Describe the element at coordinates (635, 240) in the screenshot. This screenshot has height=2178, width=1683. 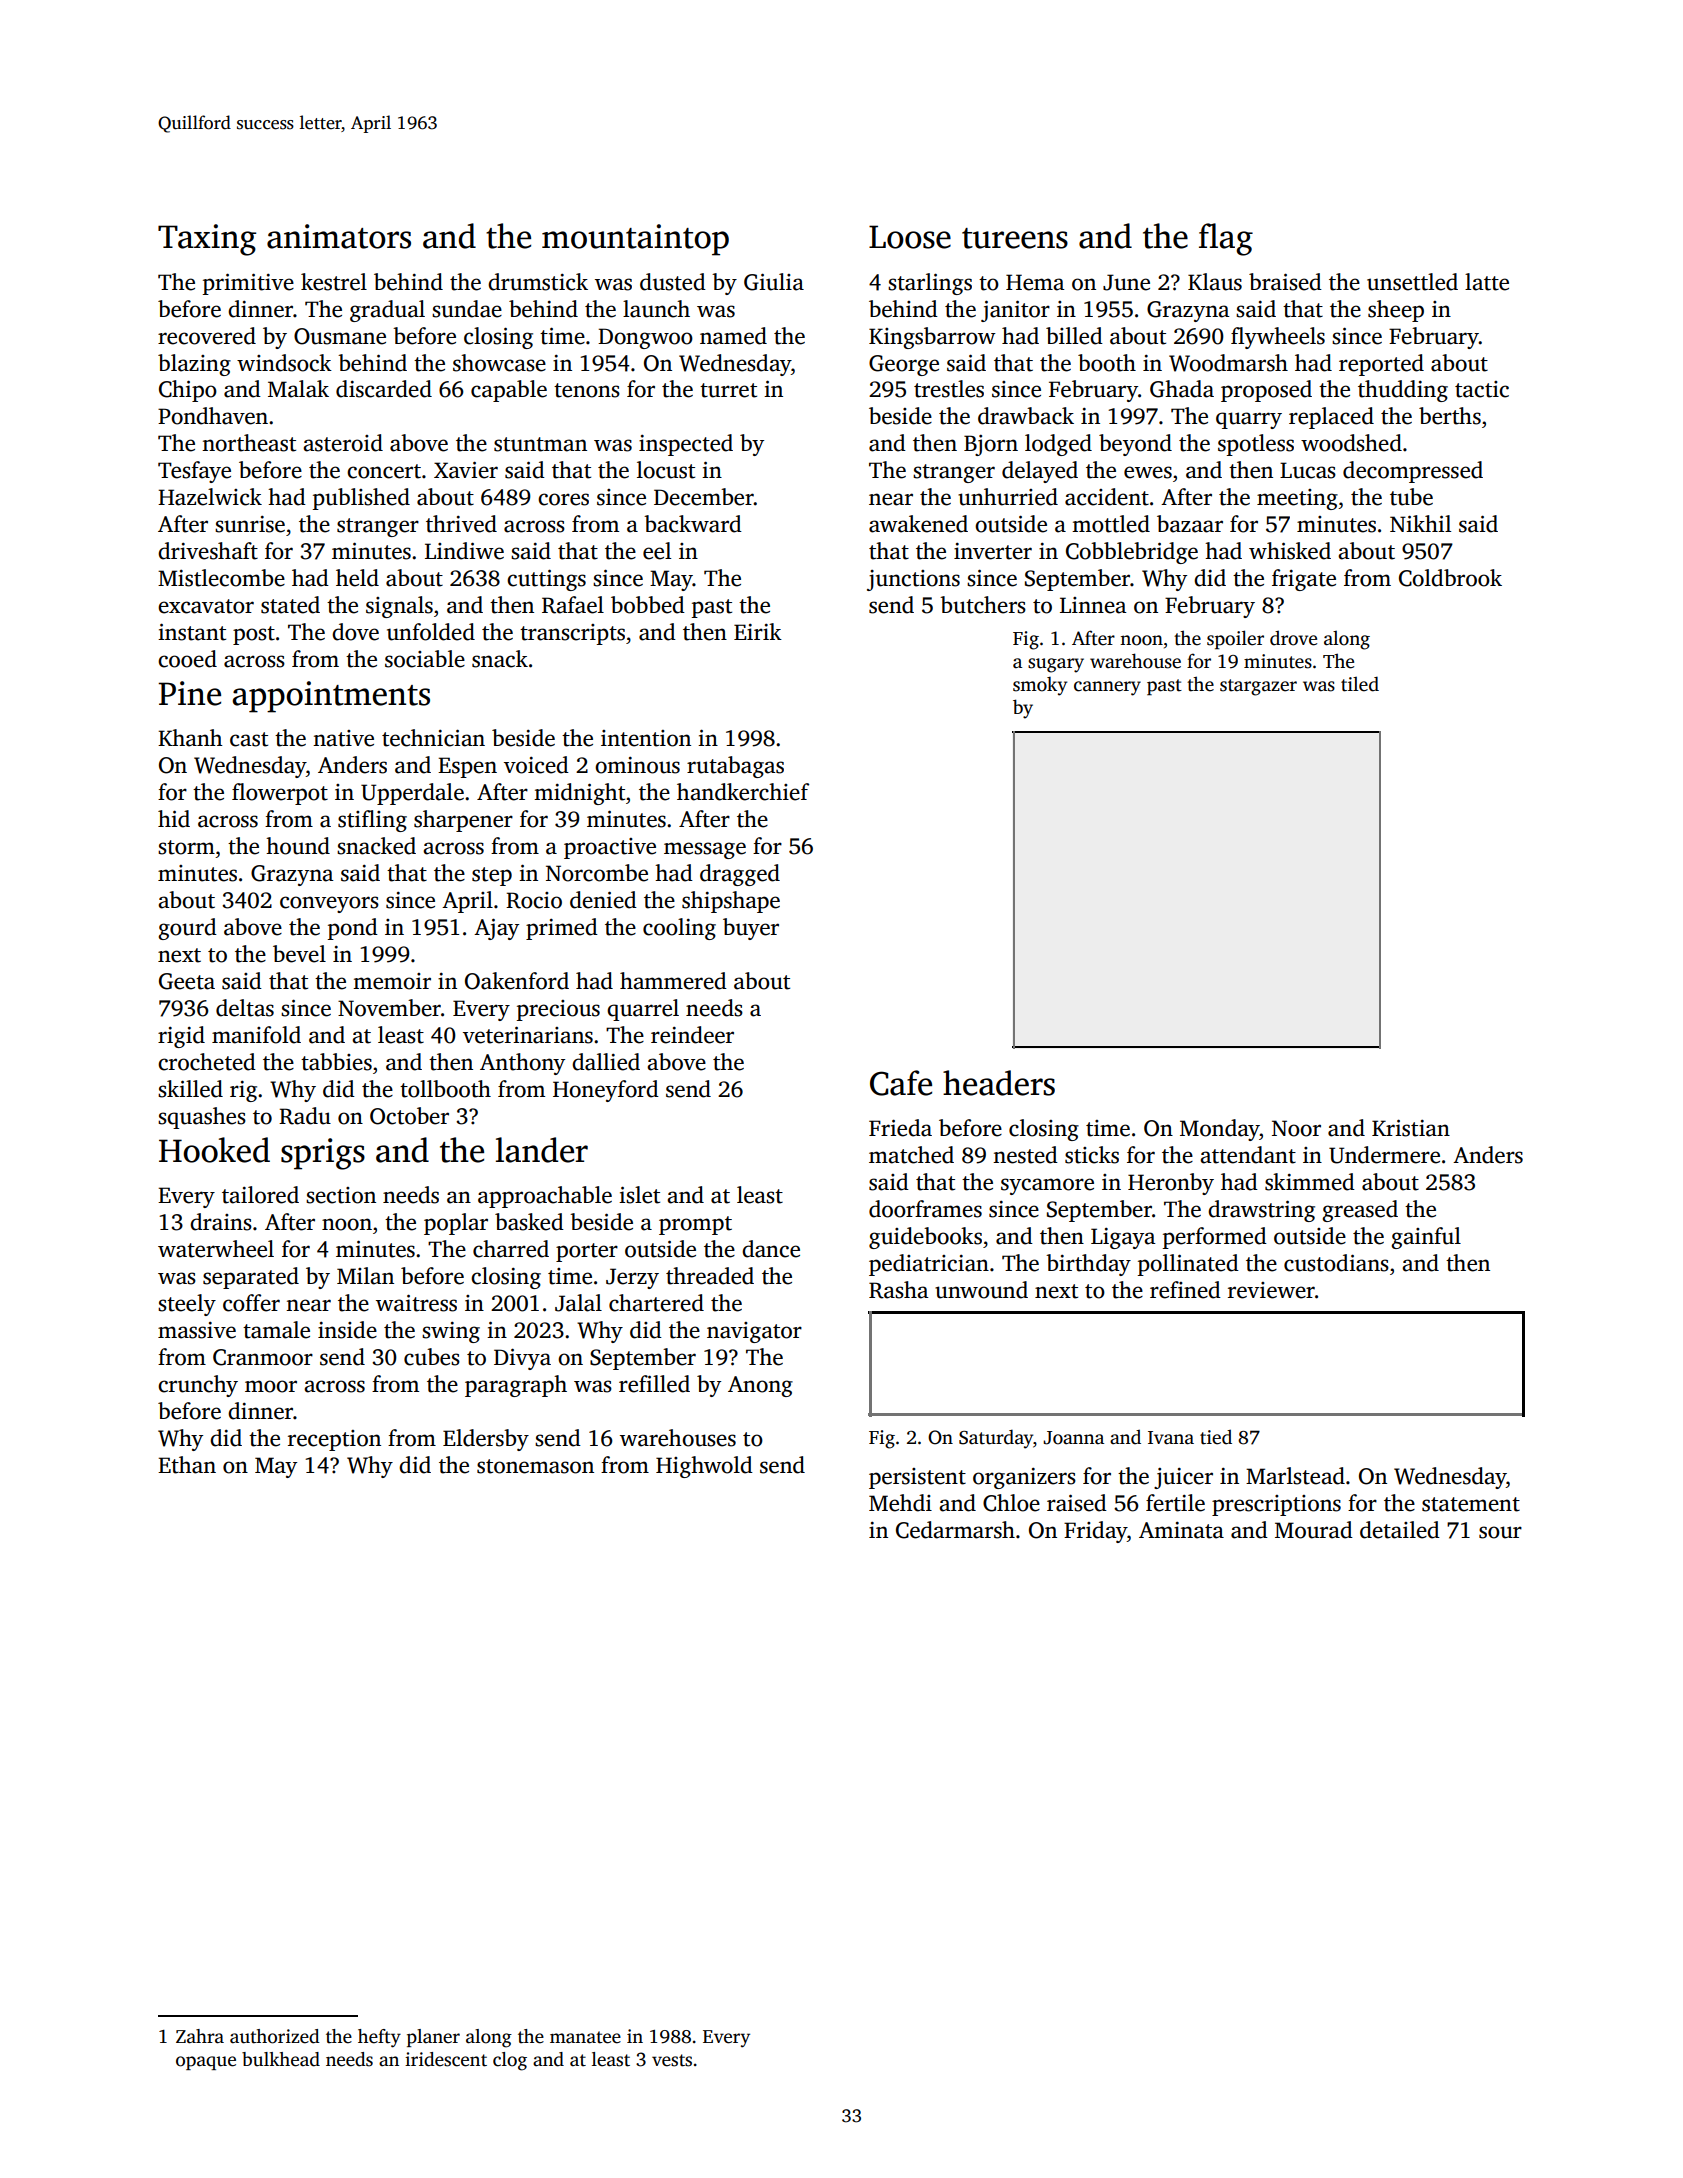
I see `mountaintop` at that location.
